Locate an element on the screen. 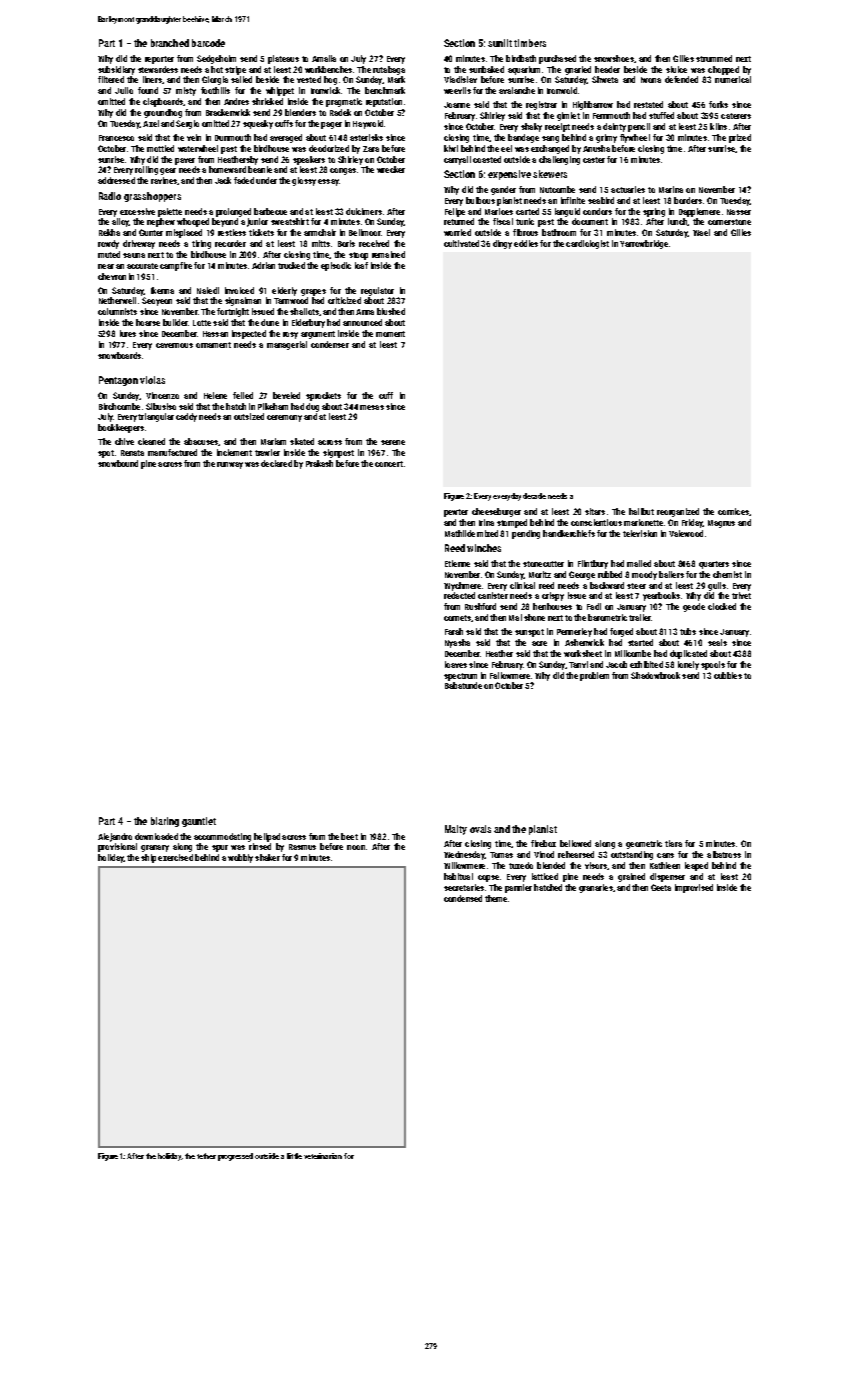 The width and height of the screenshot is (849, 1400). timbers is located at coordinates (530, 43).
